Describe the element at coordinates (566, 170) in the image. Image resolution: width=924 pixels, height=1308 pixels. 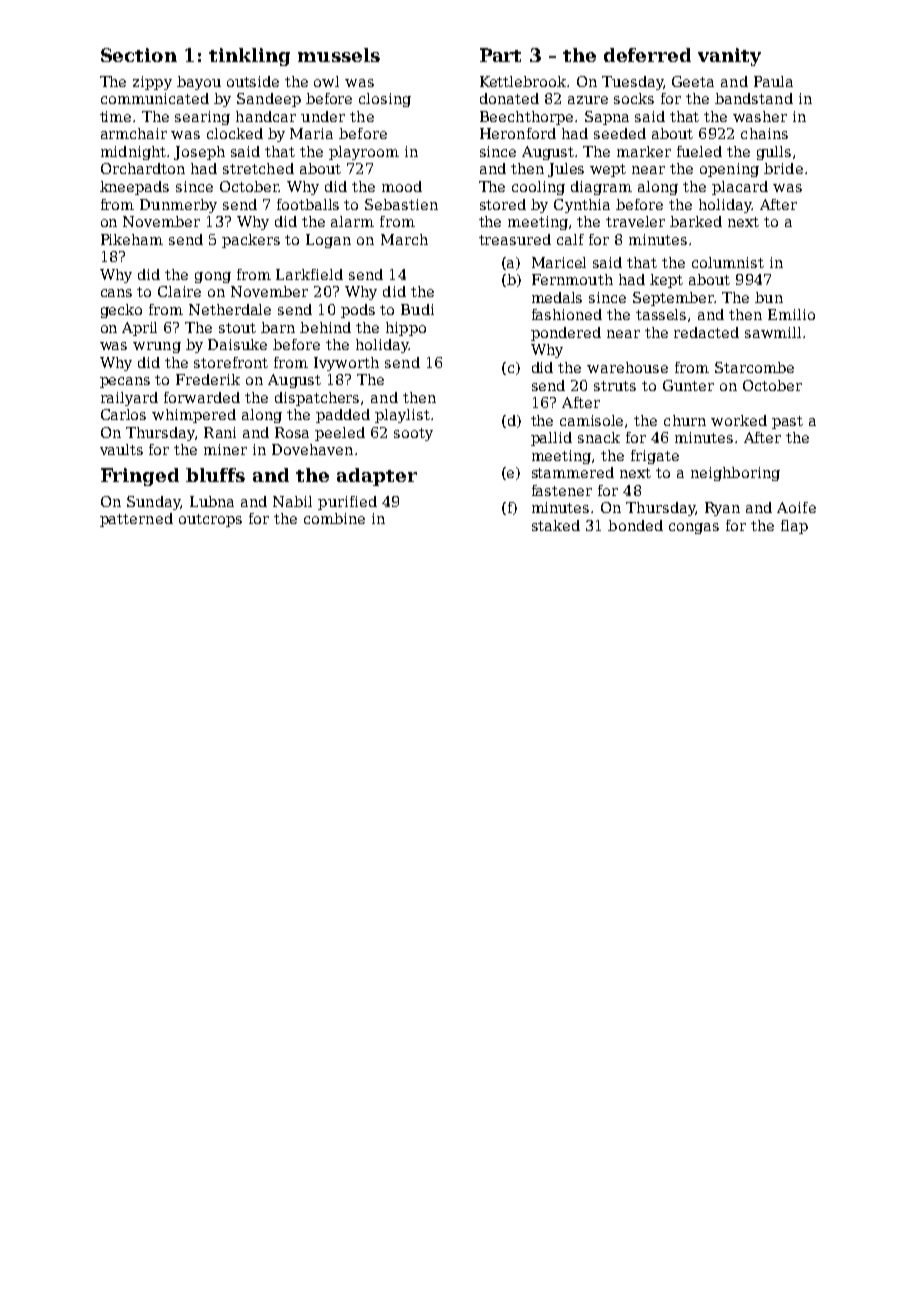
I see `Jules` at that location.
